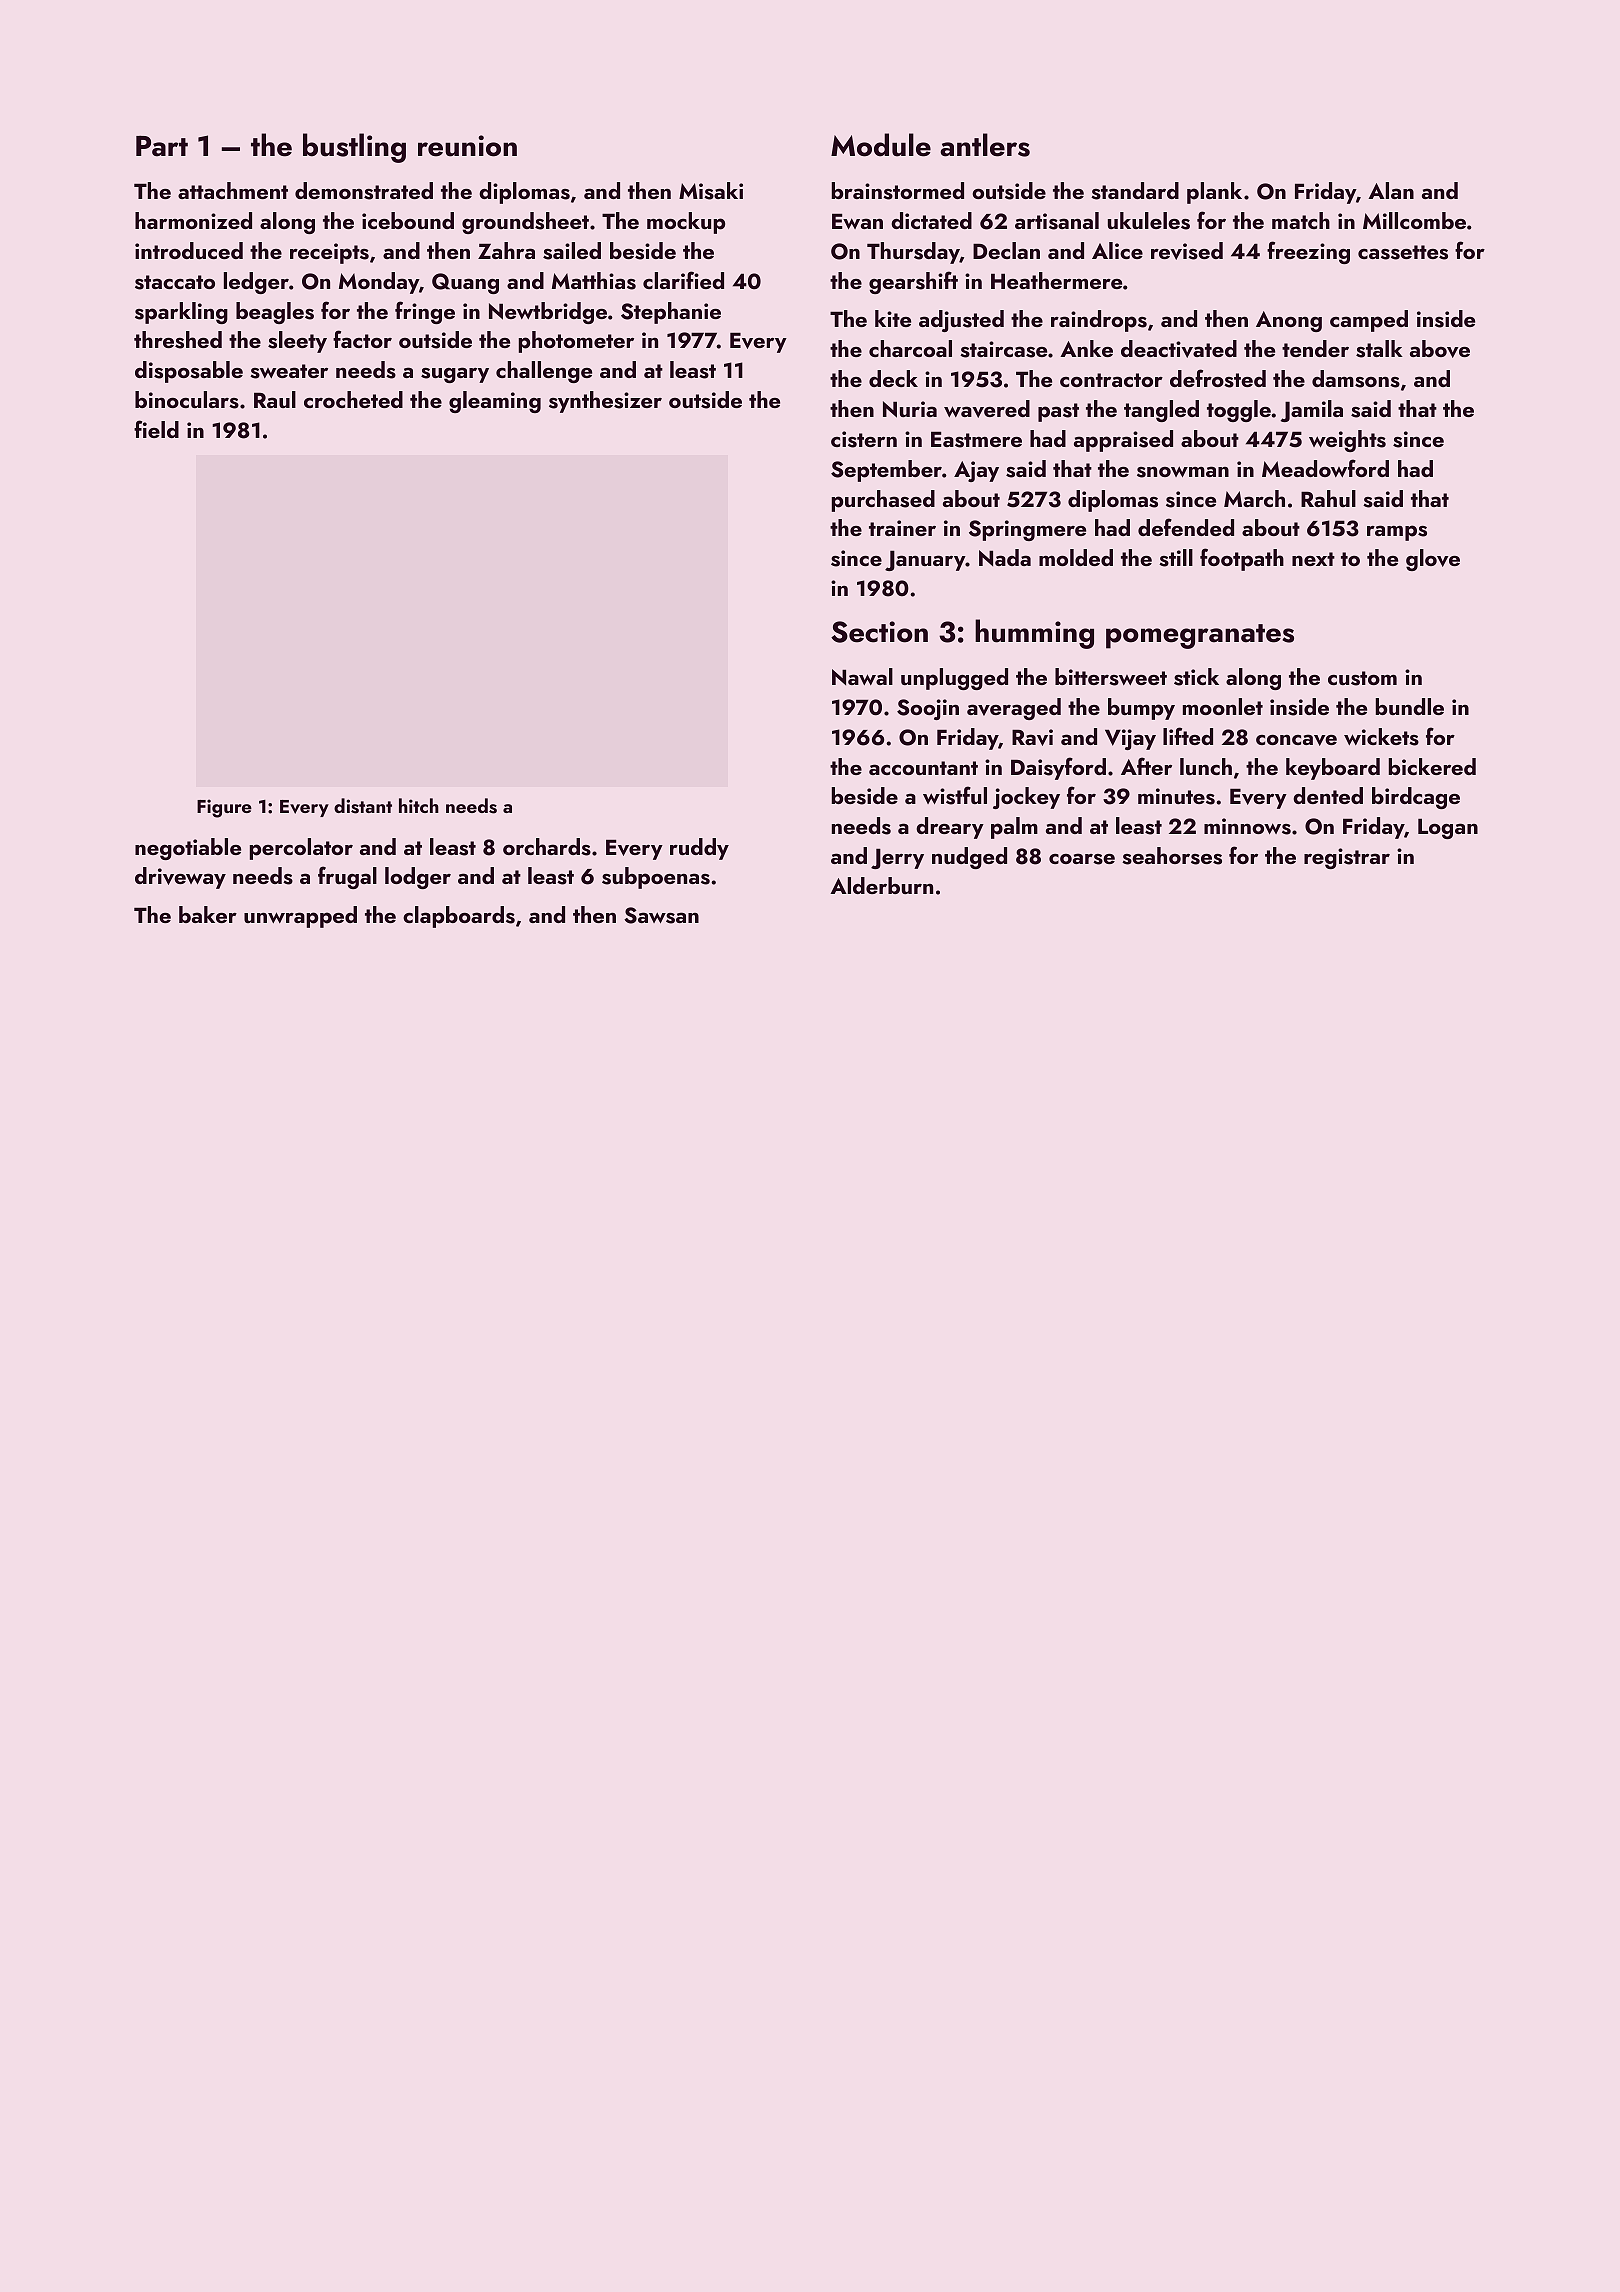  What do you see at coordinates (156, 429) in the screenshot?
I see `field` at bounding box center [156, 429].
